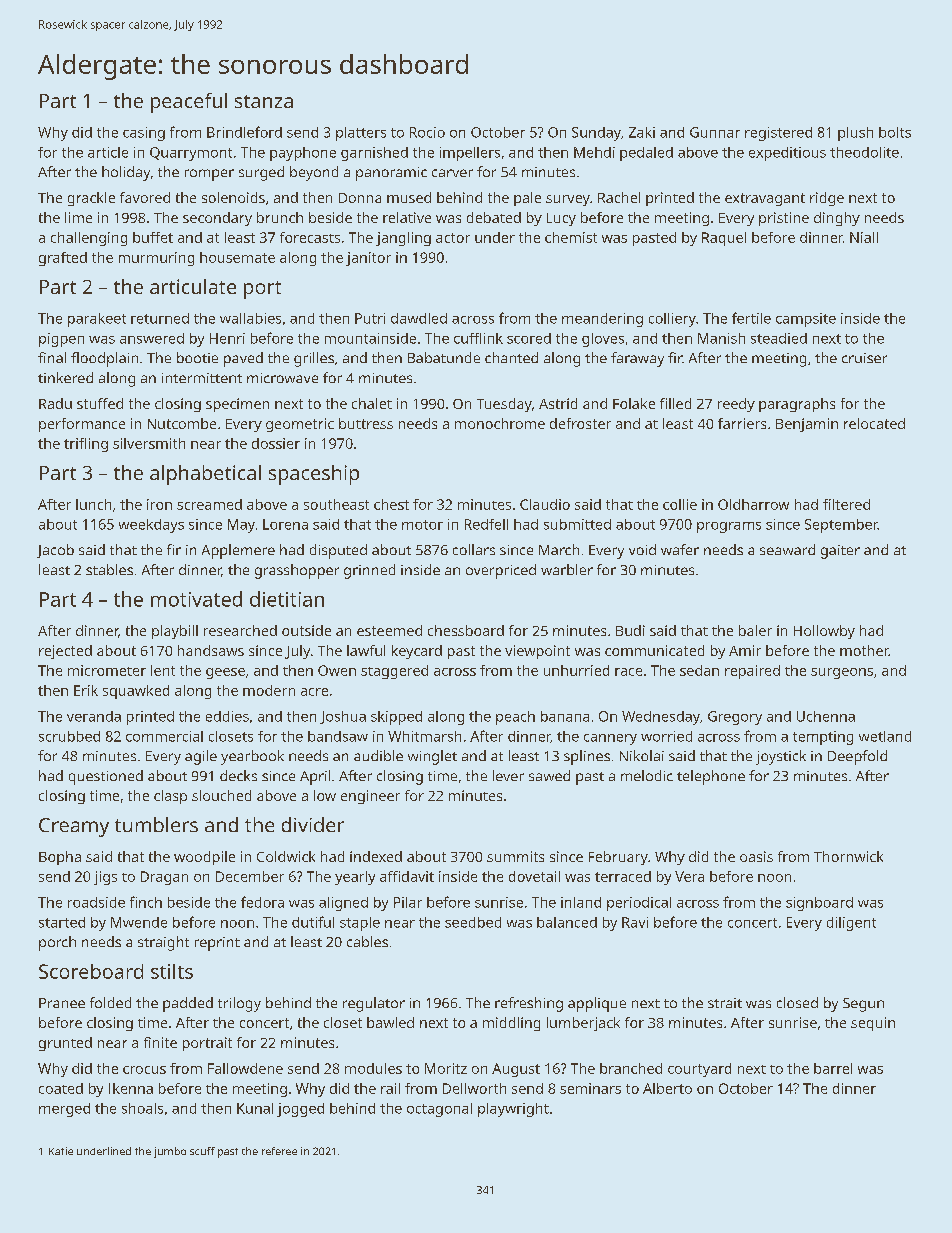  What do you see at coordinates (848, 856) in the page?
I see `Thornwick` at bounding box center [848, 856].
